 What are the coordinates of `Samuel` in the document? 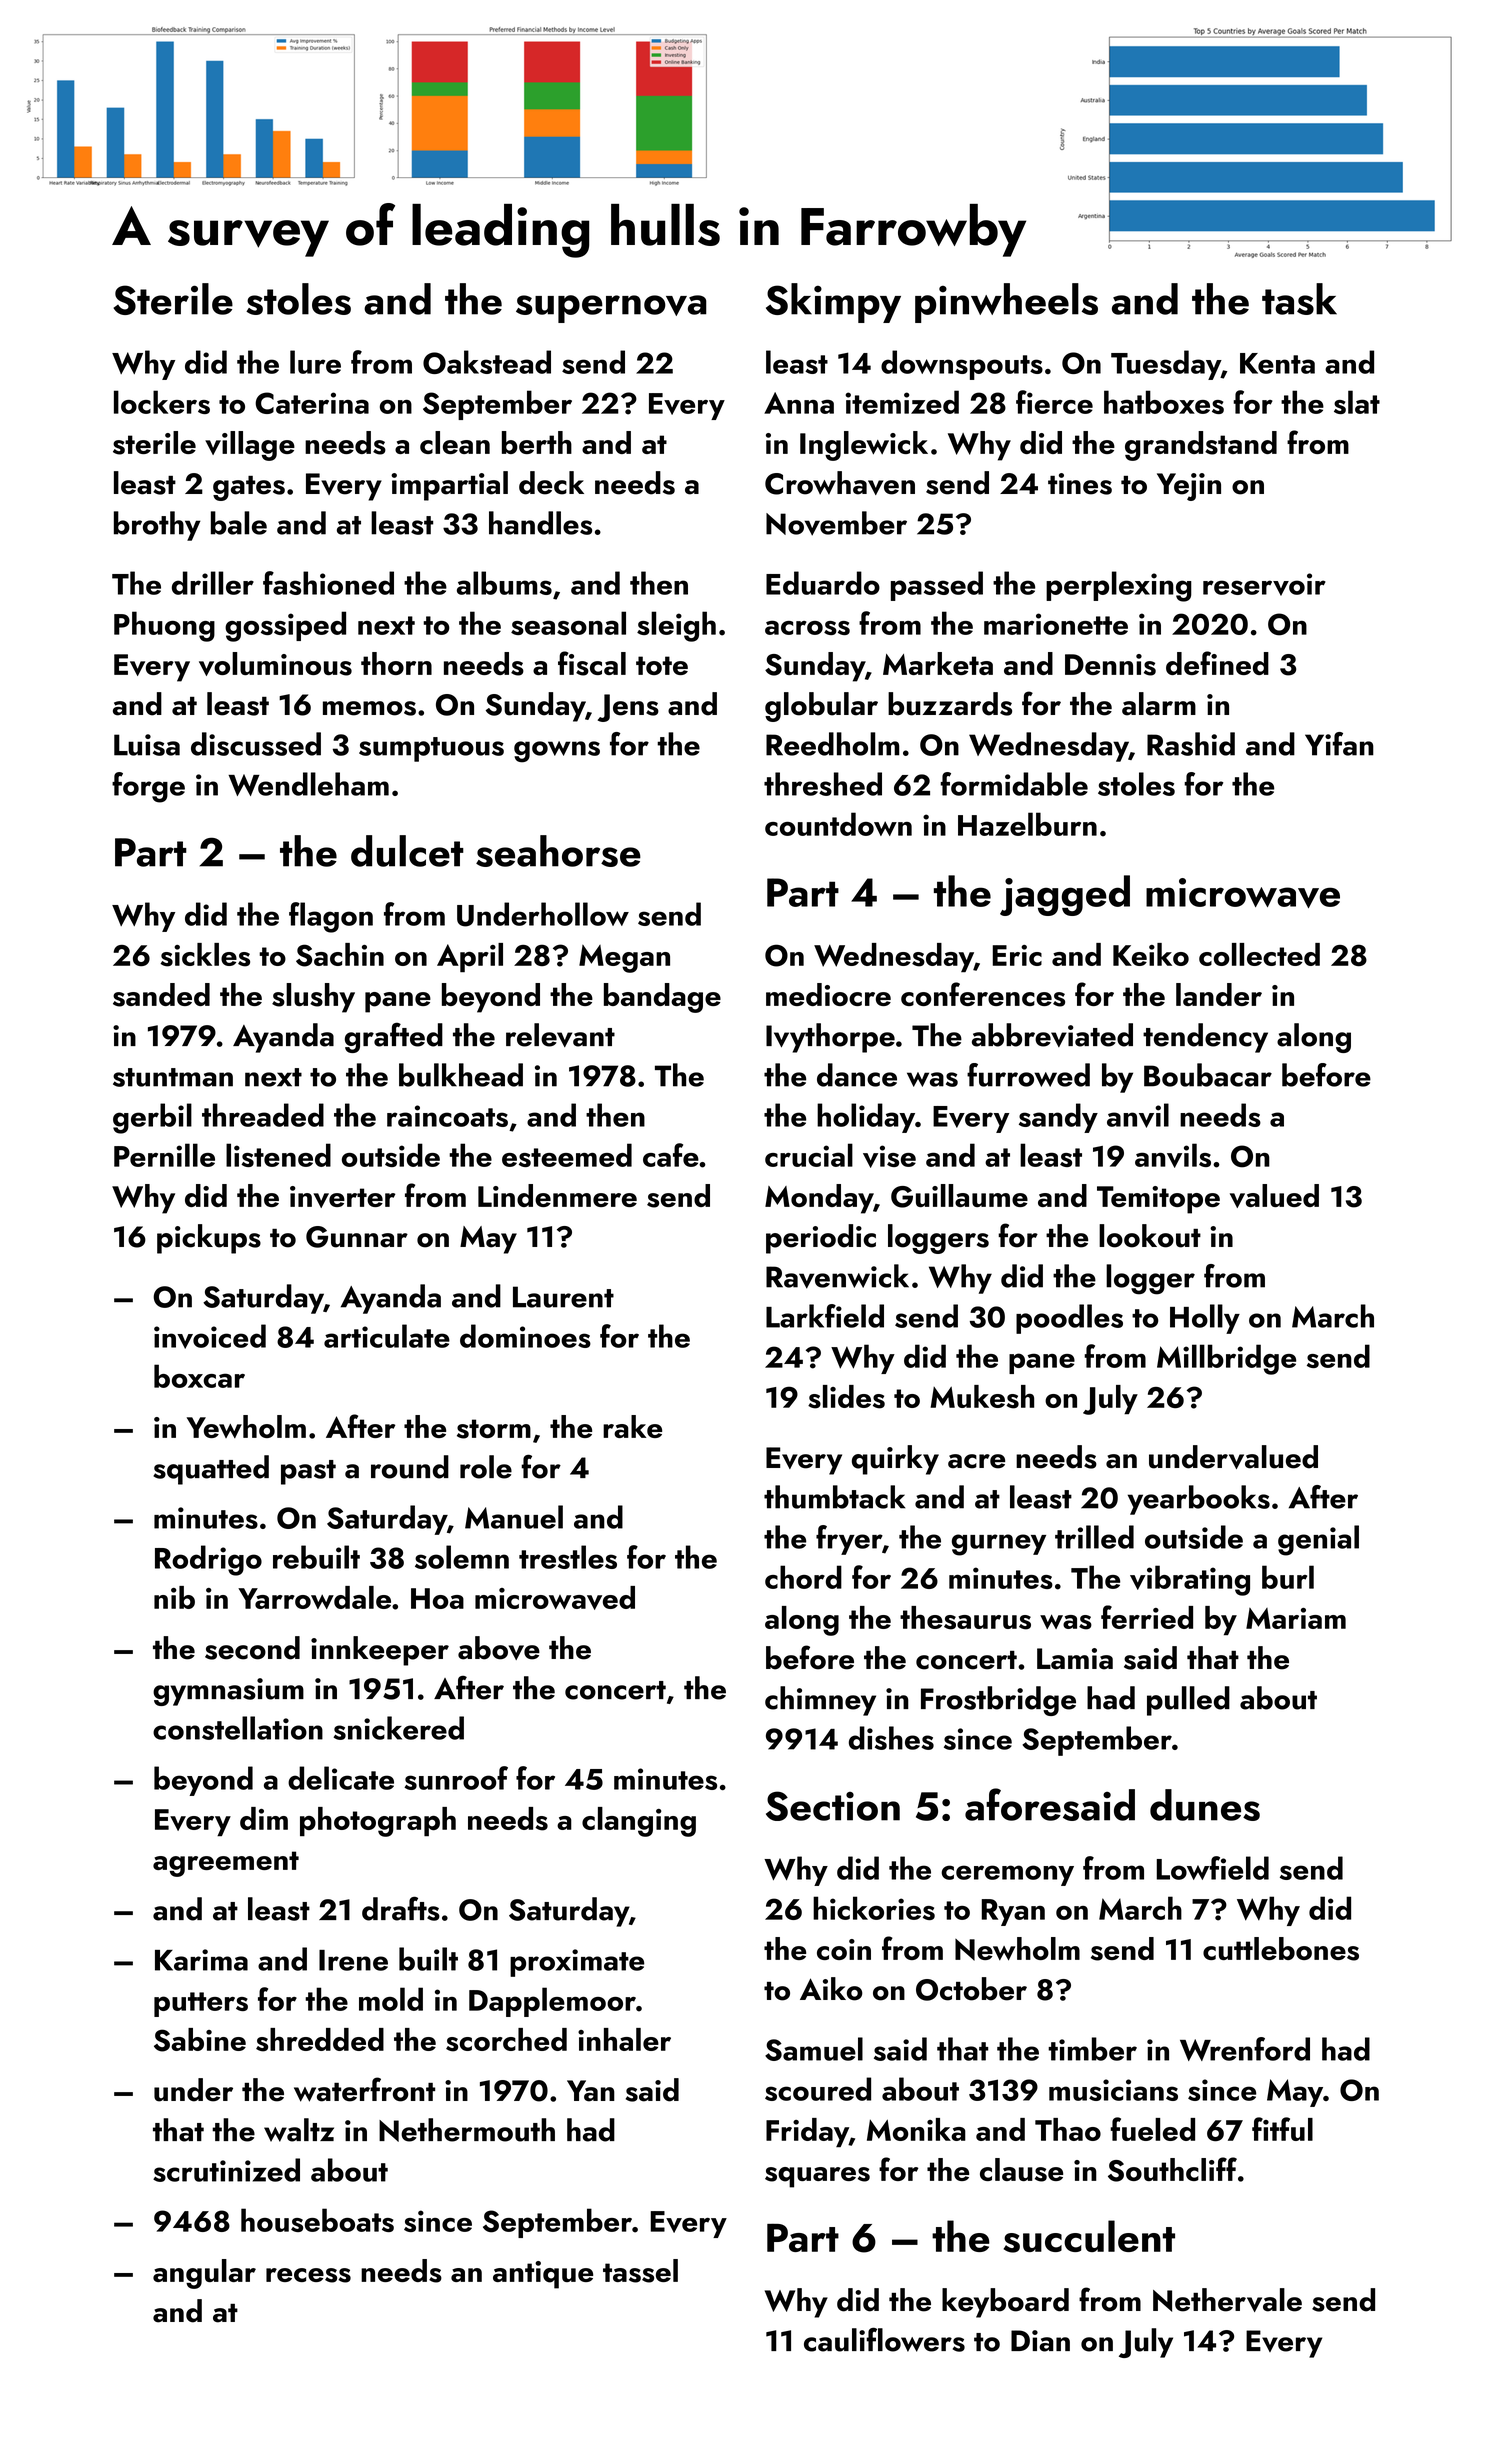 It's located at (814, 2049).
